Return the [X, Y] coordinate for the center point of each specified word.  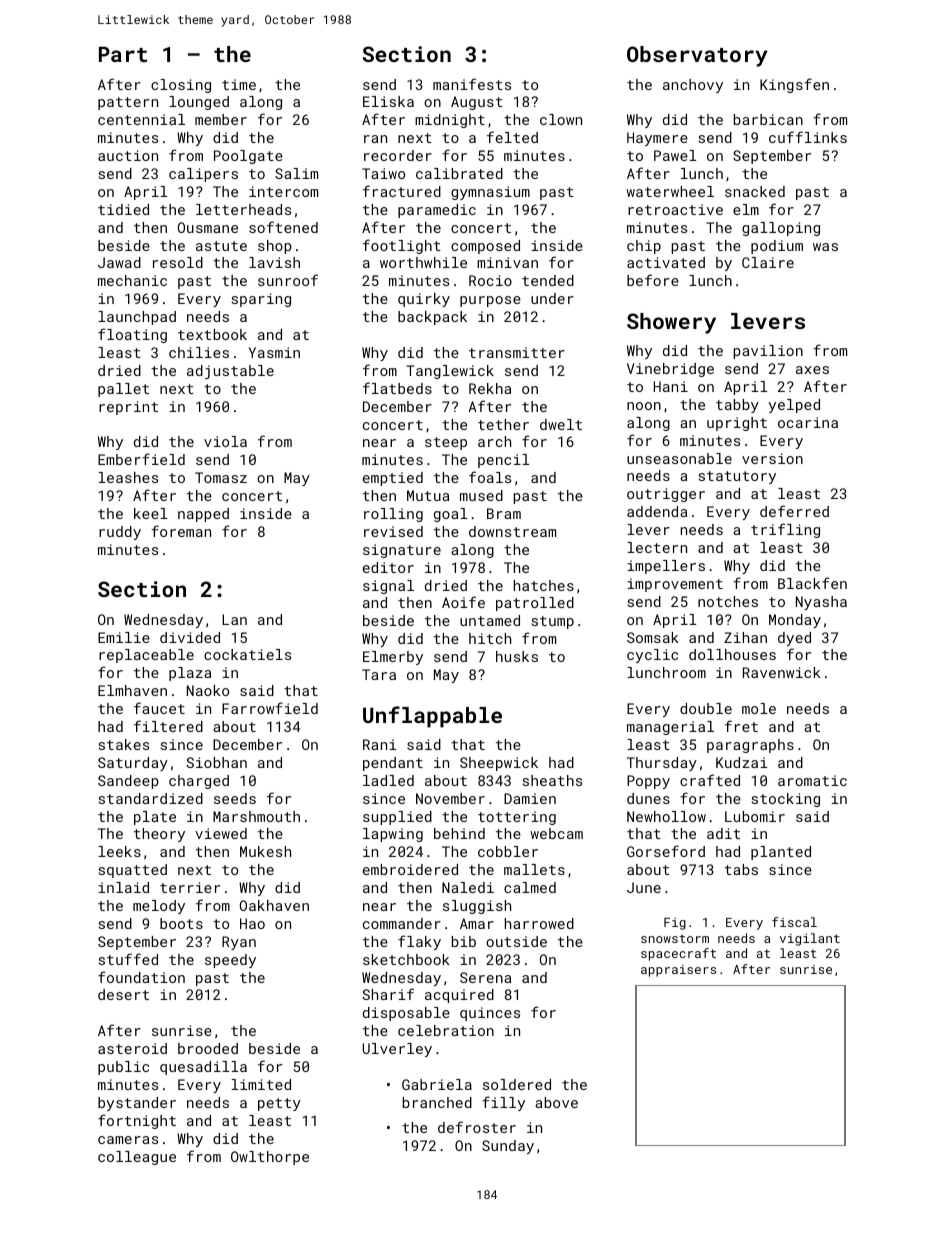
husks [517, 656]
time [239, 84]
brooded [208, 1048]
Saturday [133, 764]
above [556, 1102]
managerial [670, 728]
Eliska [388, 101]
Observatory [697, 56]
